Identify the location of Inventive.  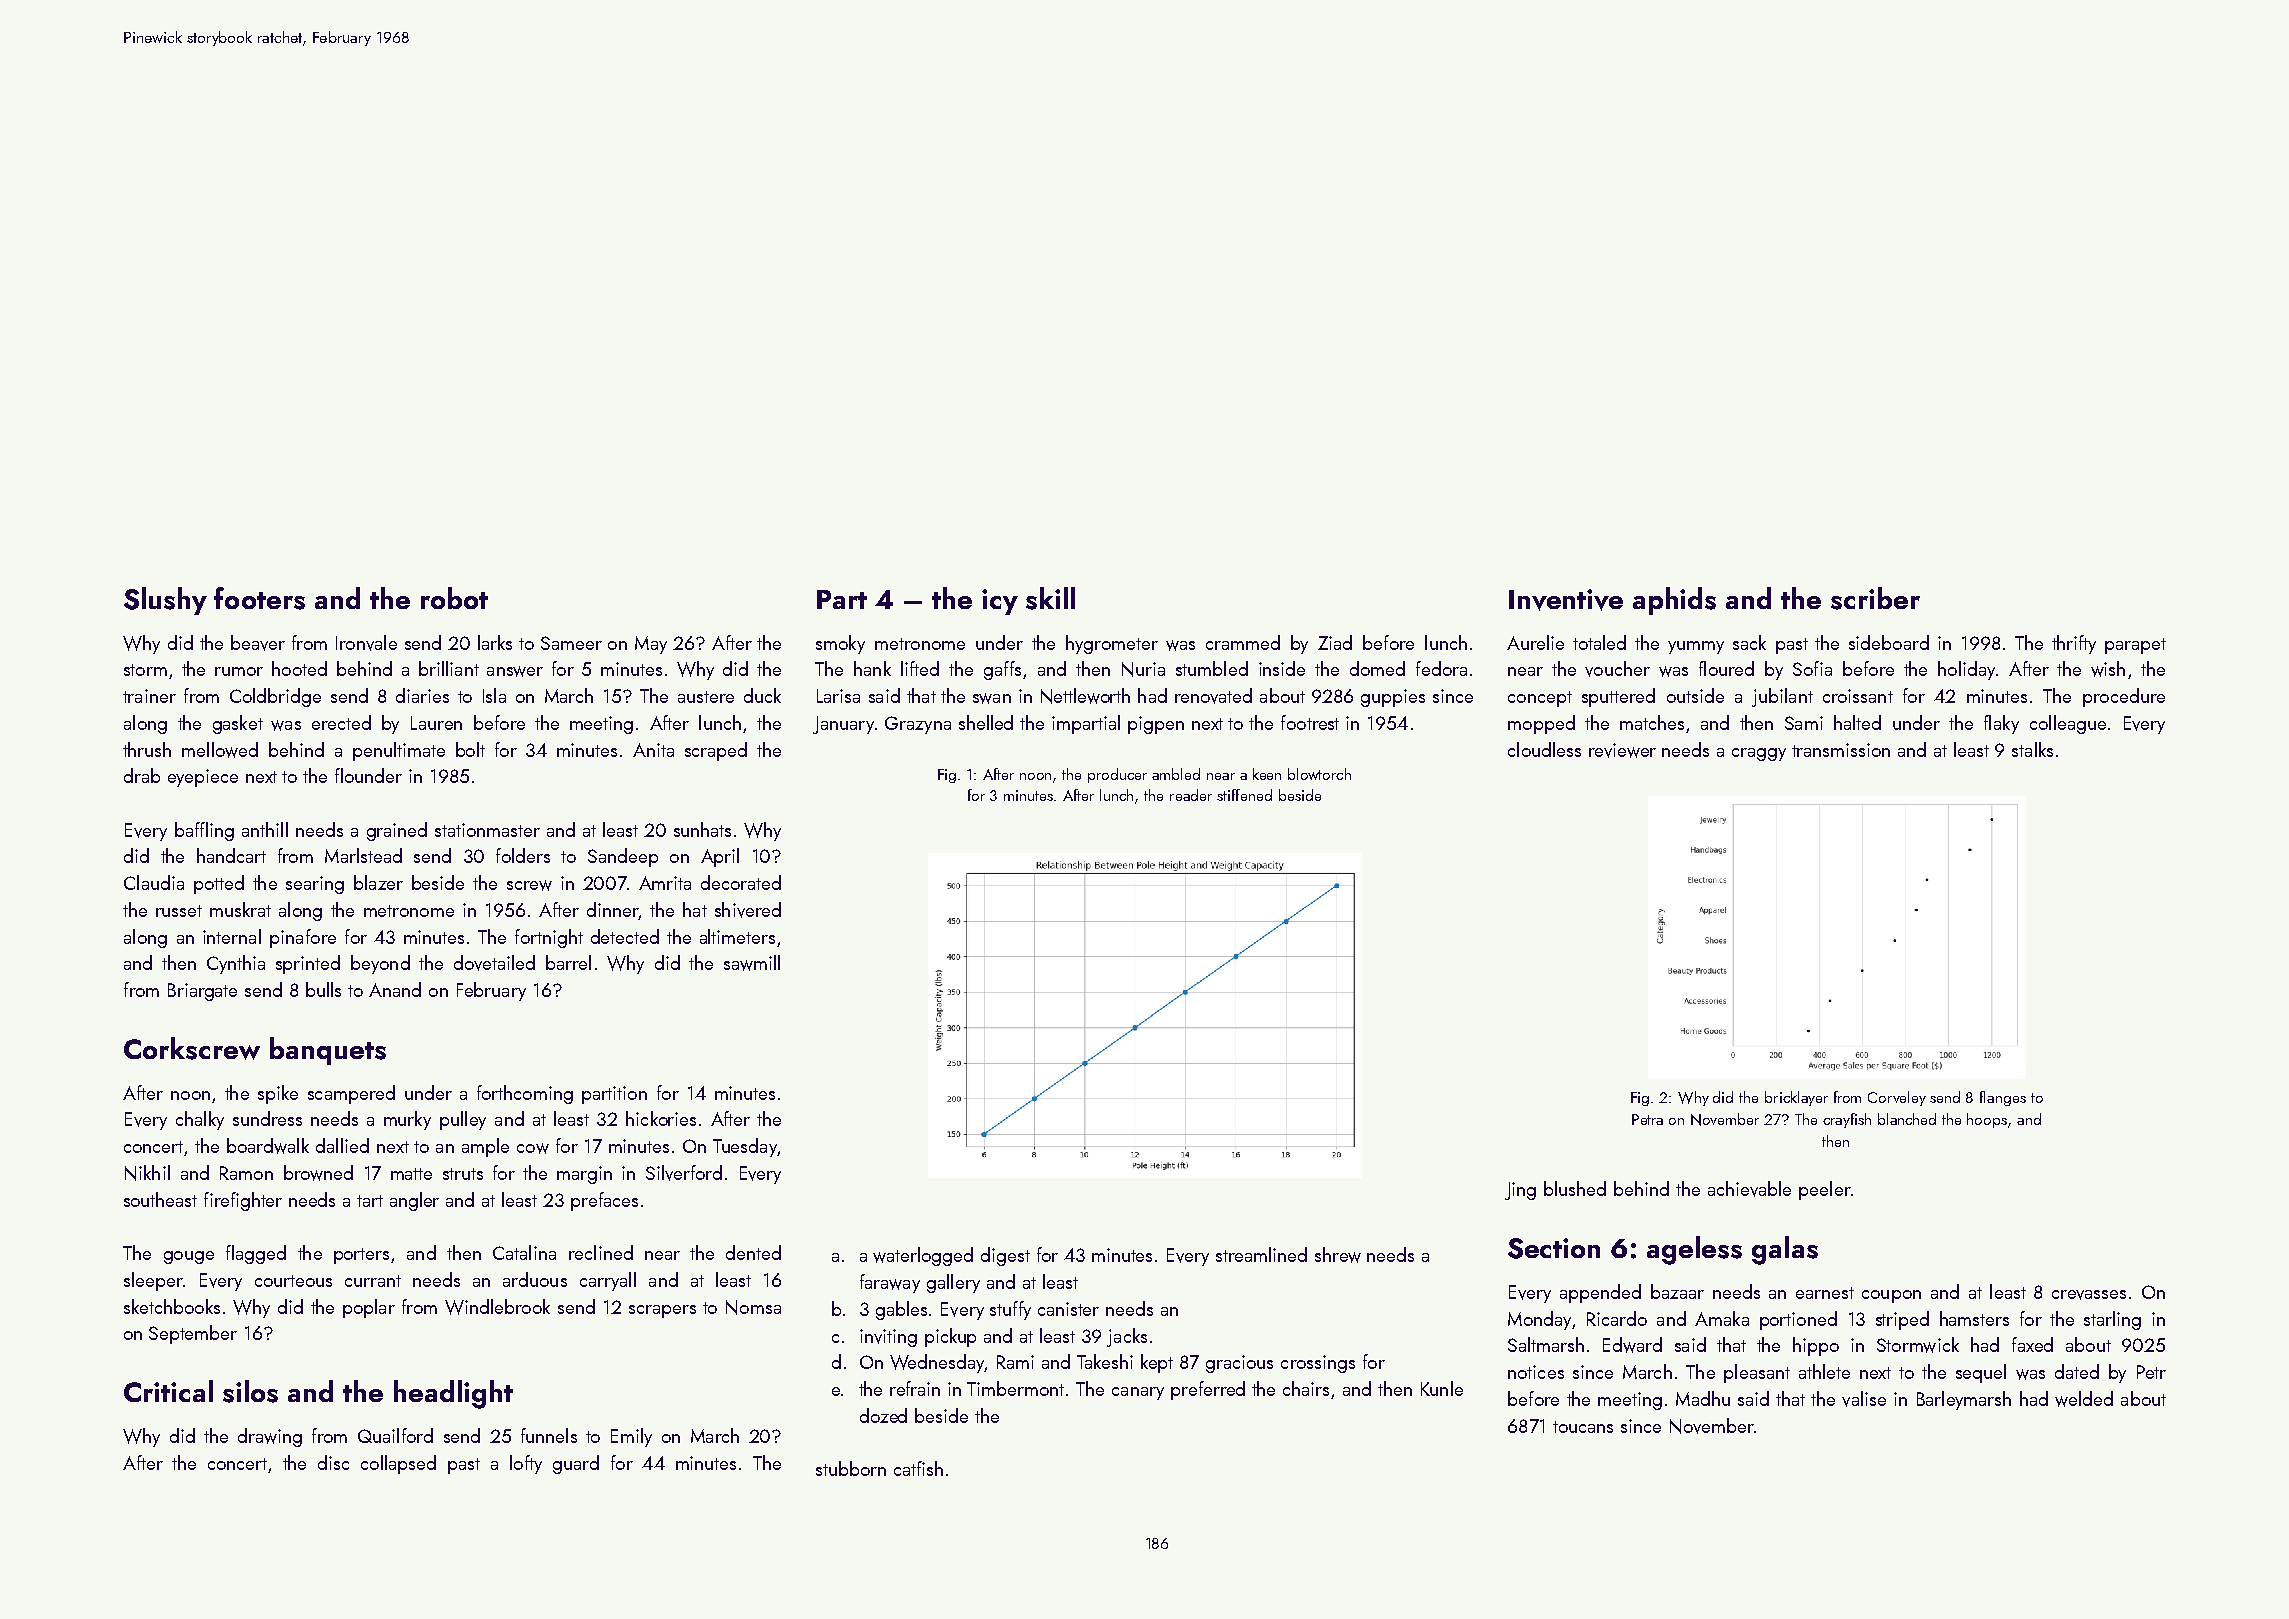
(1566, 600).
